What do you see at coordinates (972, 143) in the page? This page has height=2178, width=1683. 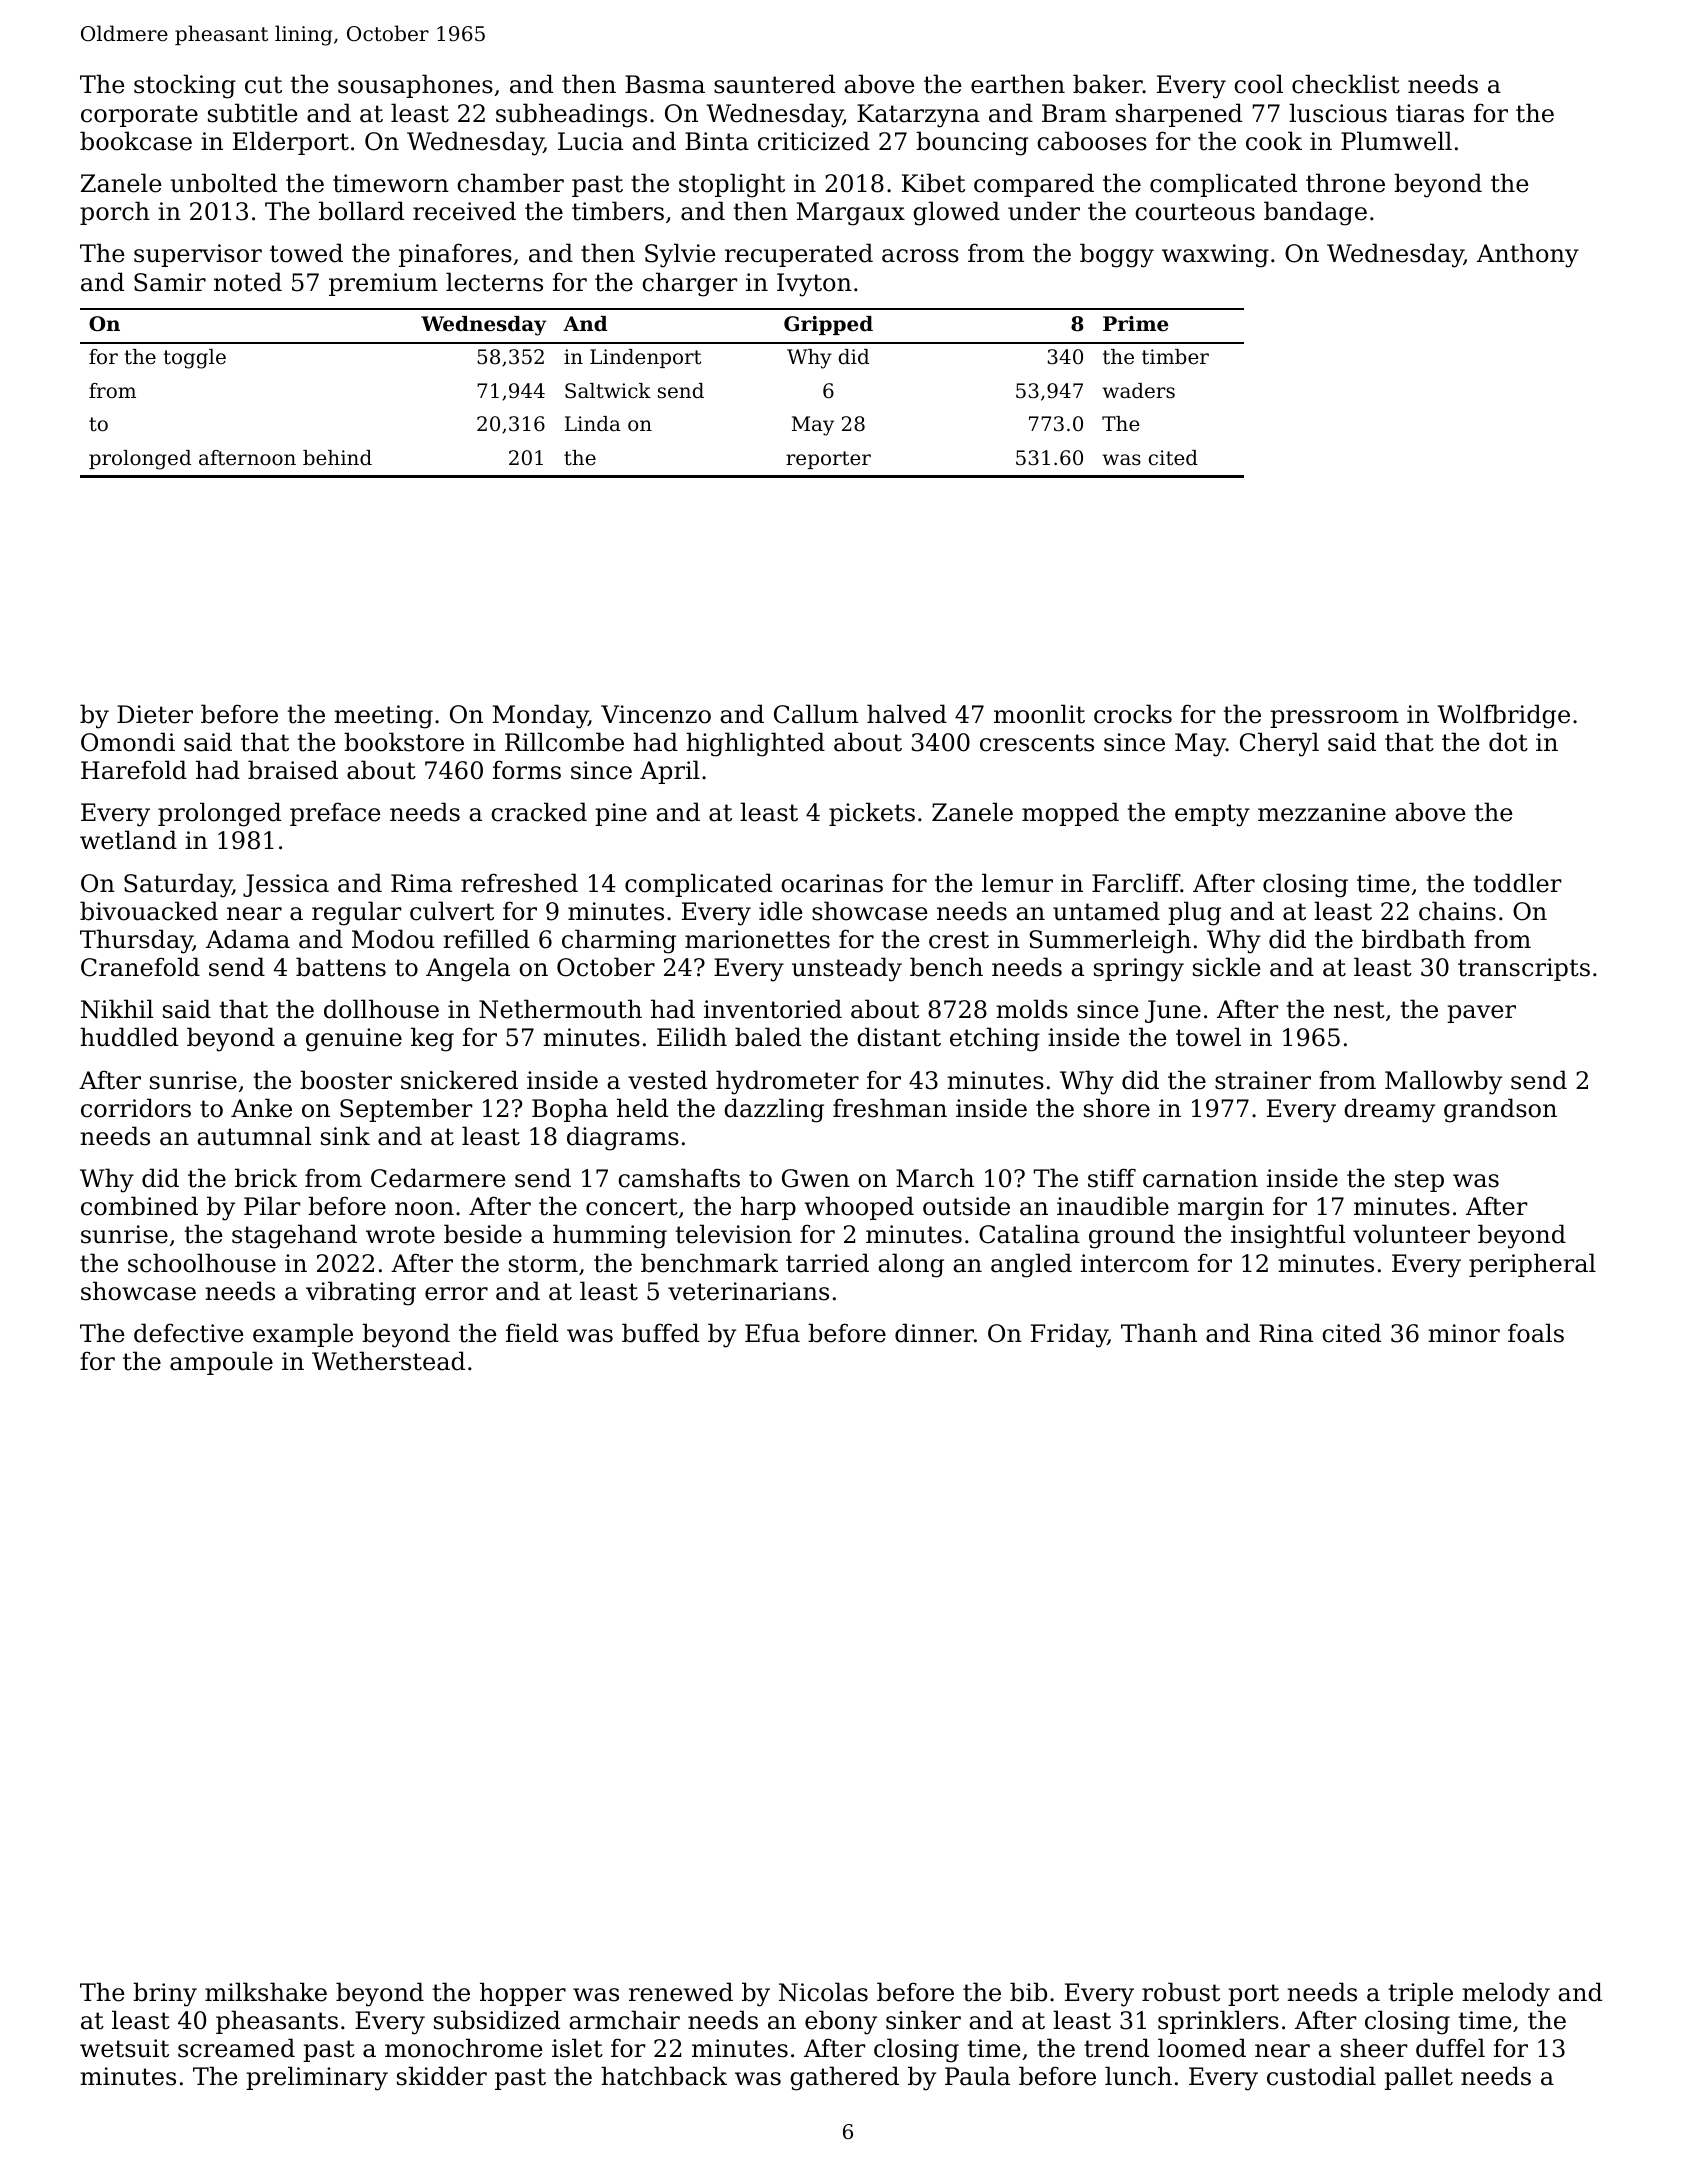 I see `bouncing` at bounding box center [972, 143].
